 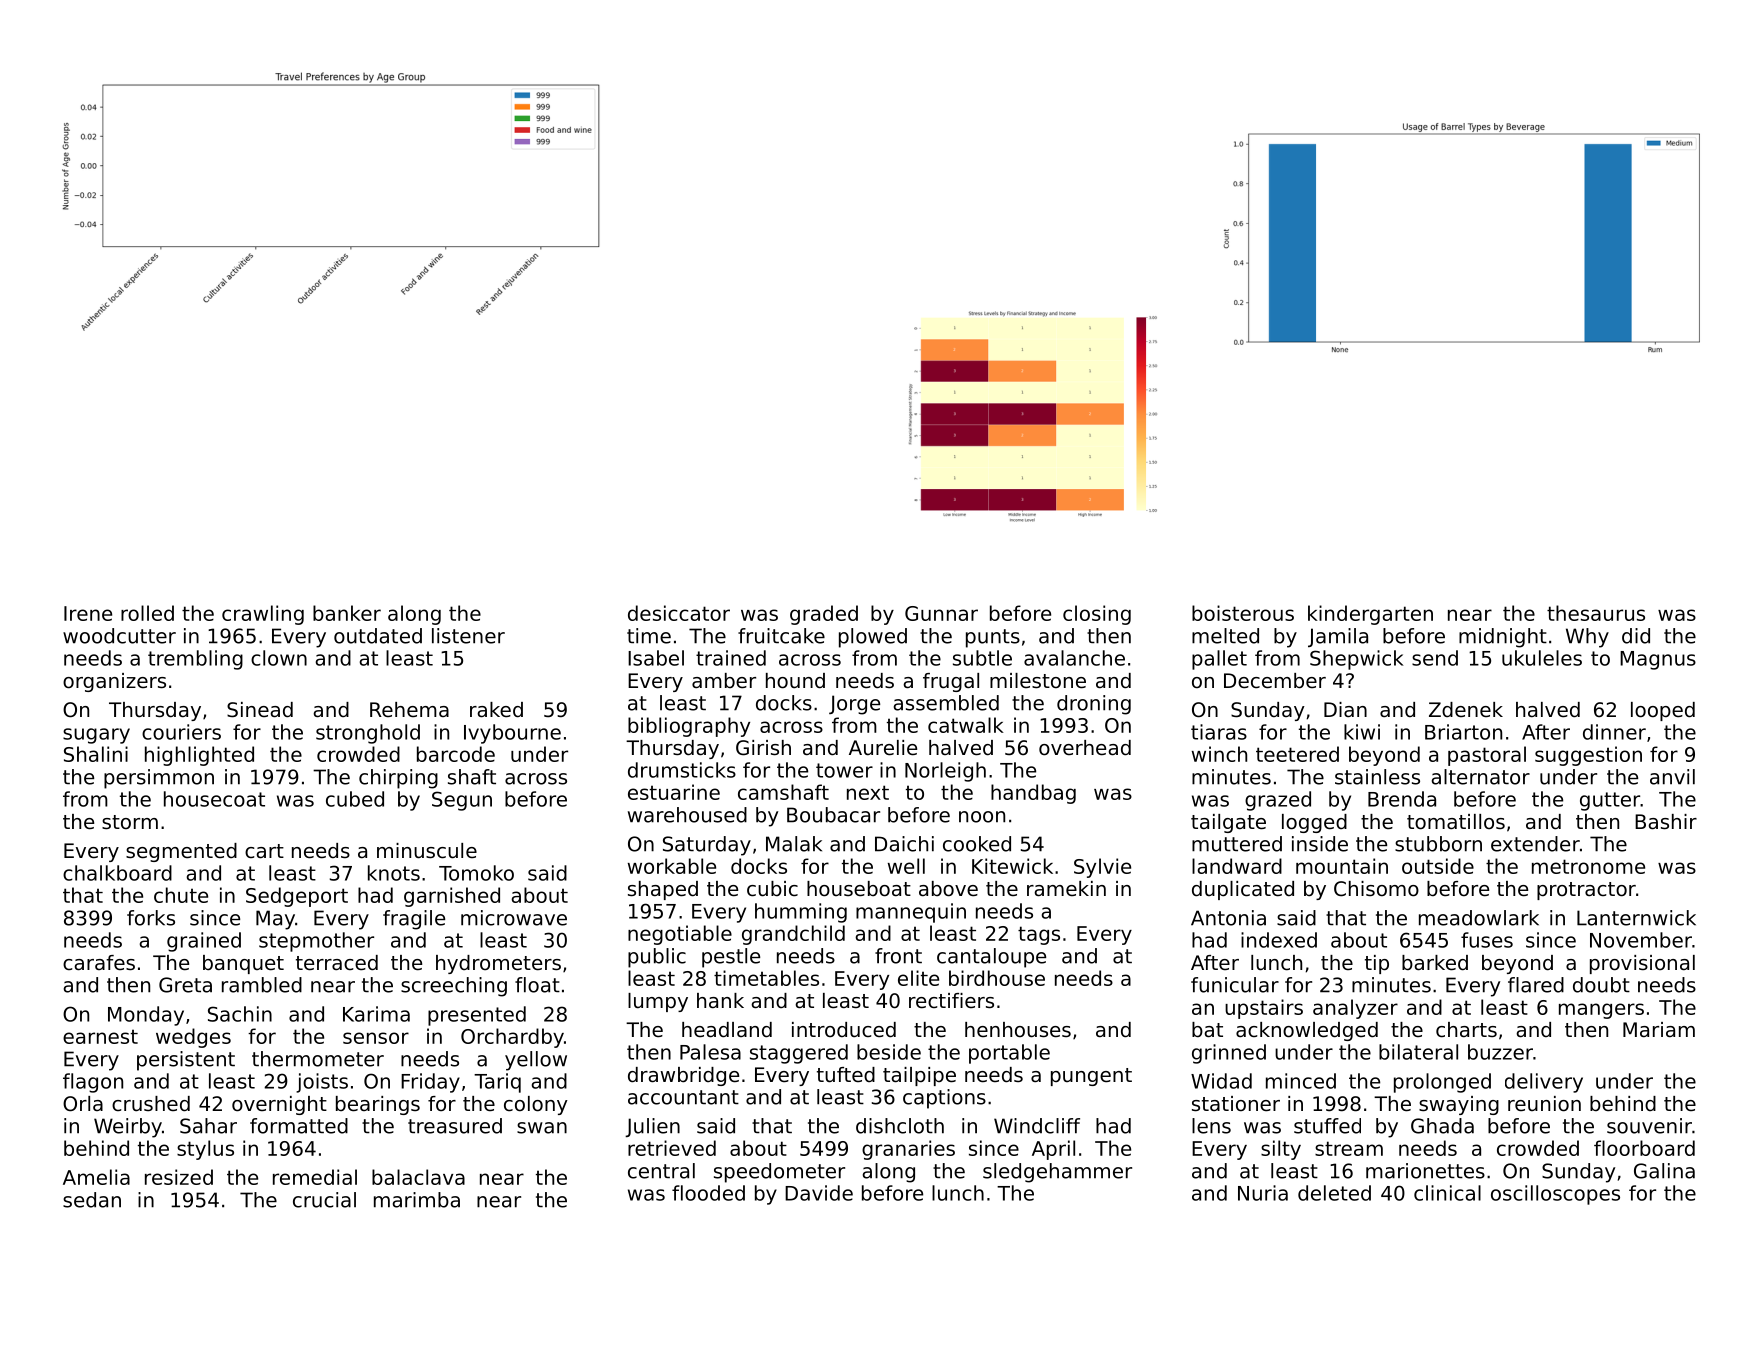 I want to click on garnished, so click(x=452, y=897).
